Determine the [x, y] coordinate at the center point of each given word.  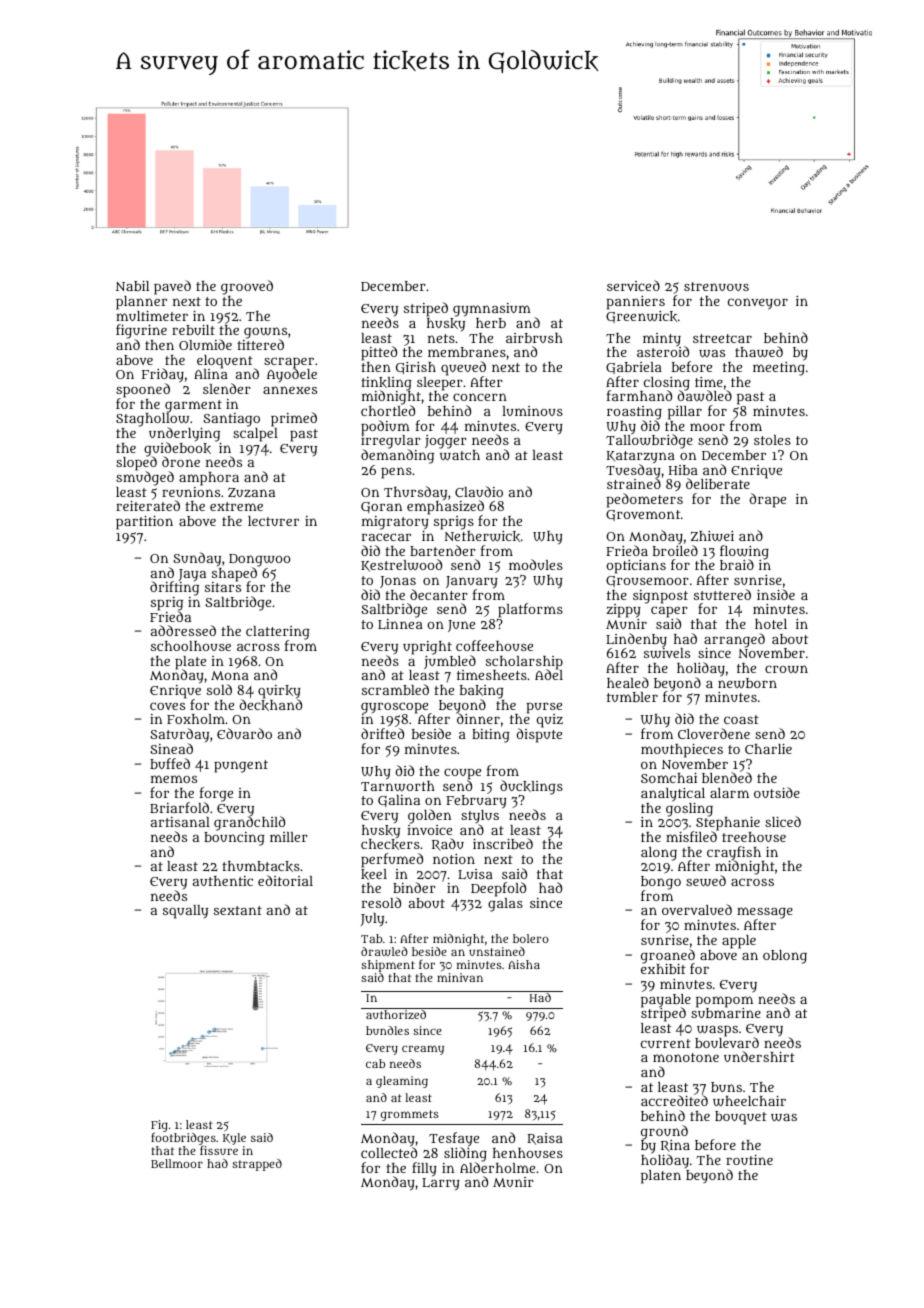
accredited [674, 1101]
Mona [230, 675]
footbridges [183, 1139]
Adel [549, 675]
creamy [423, 1050]
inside [776, 594]
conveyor [758, 304]
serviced [633, 285]
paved [172, 287]
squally [185, 912]
